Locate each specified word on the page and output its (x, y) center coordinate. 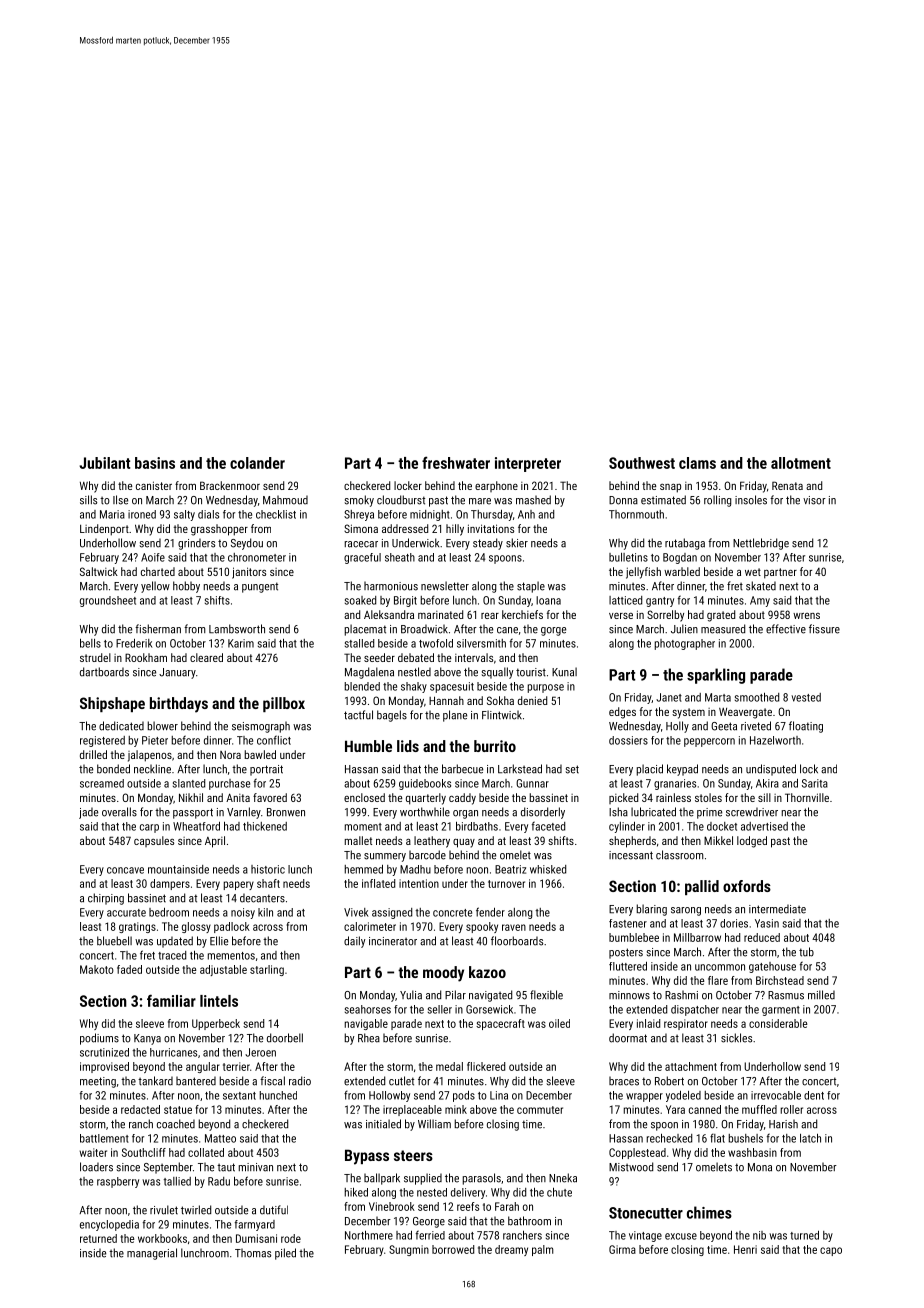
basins (155, 463)
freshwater (456, 462)
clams (697, 463)
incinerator (393, 941)
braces (624, 1081)
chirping (106, 899)
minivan (256, 1167)
